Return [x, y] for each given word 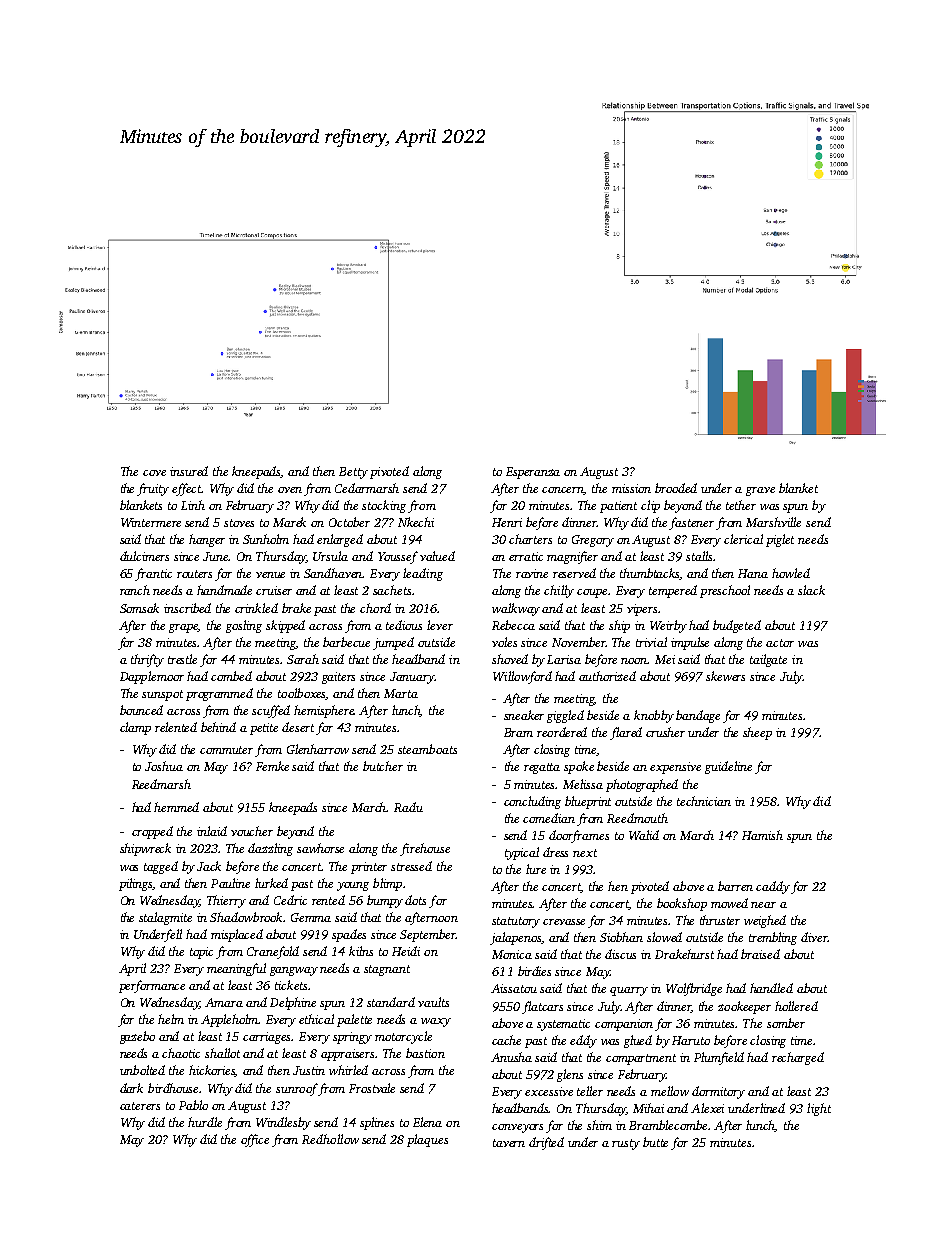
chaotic [181, 1053]
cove [154, 473]
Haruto [691, 1040]
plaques [427, 1140]
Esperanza [533, 473]
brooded [676, 488]
